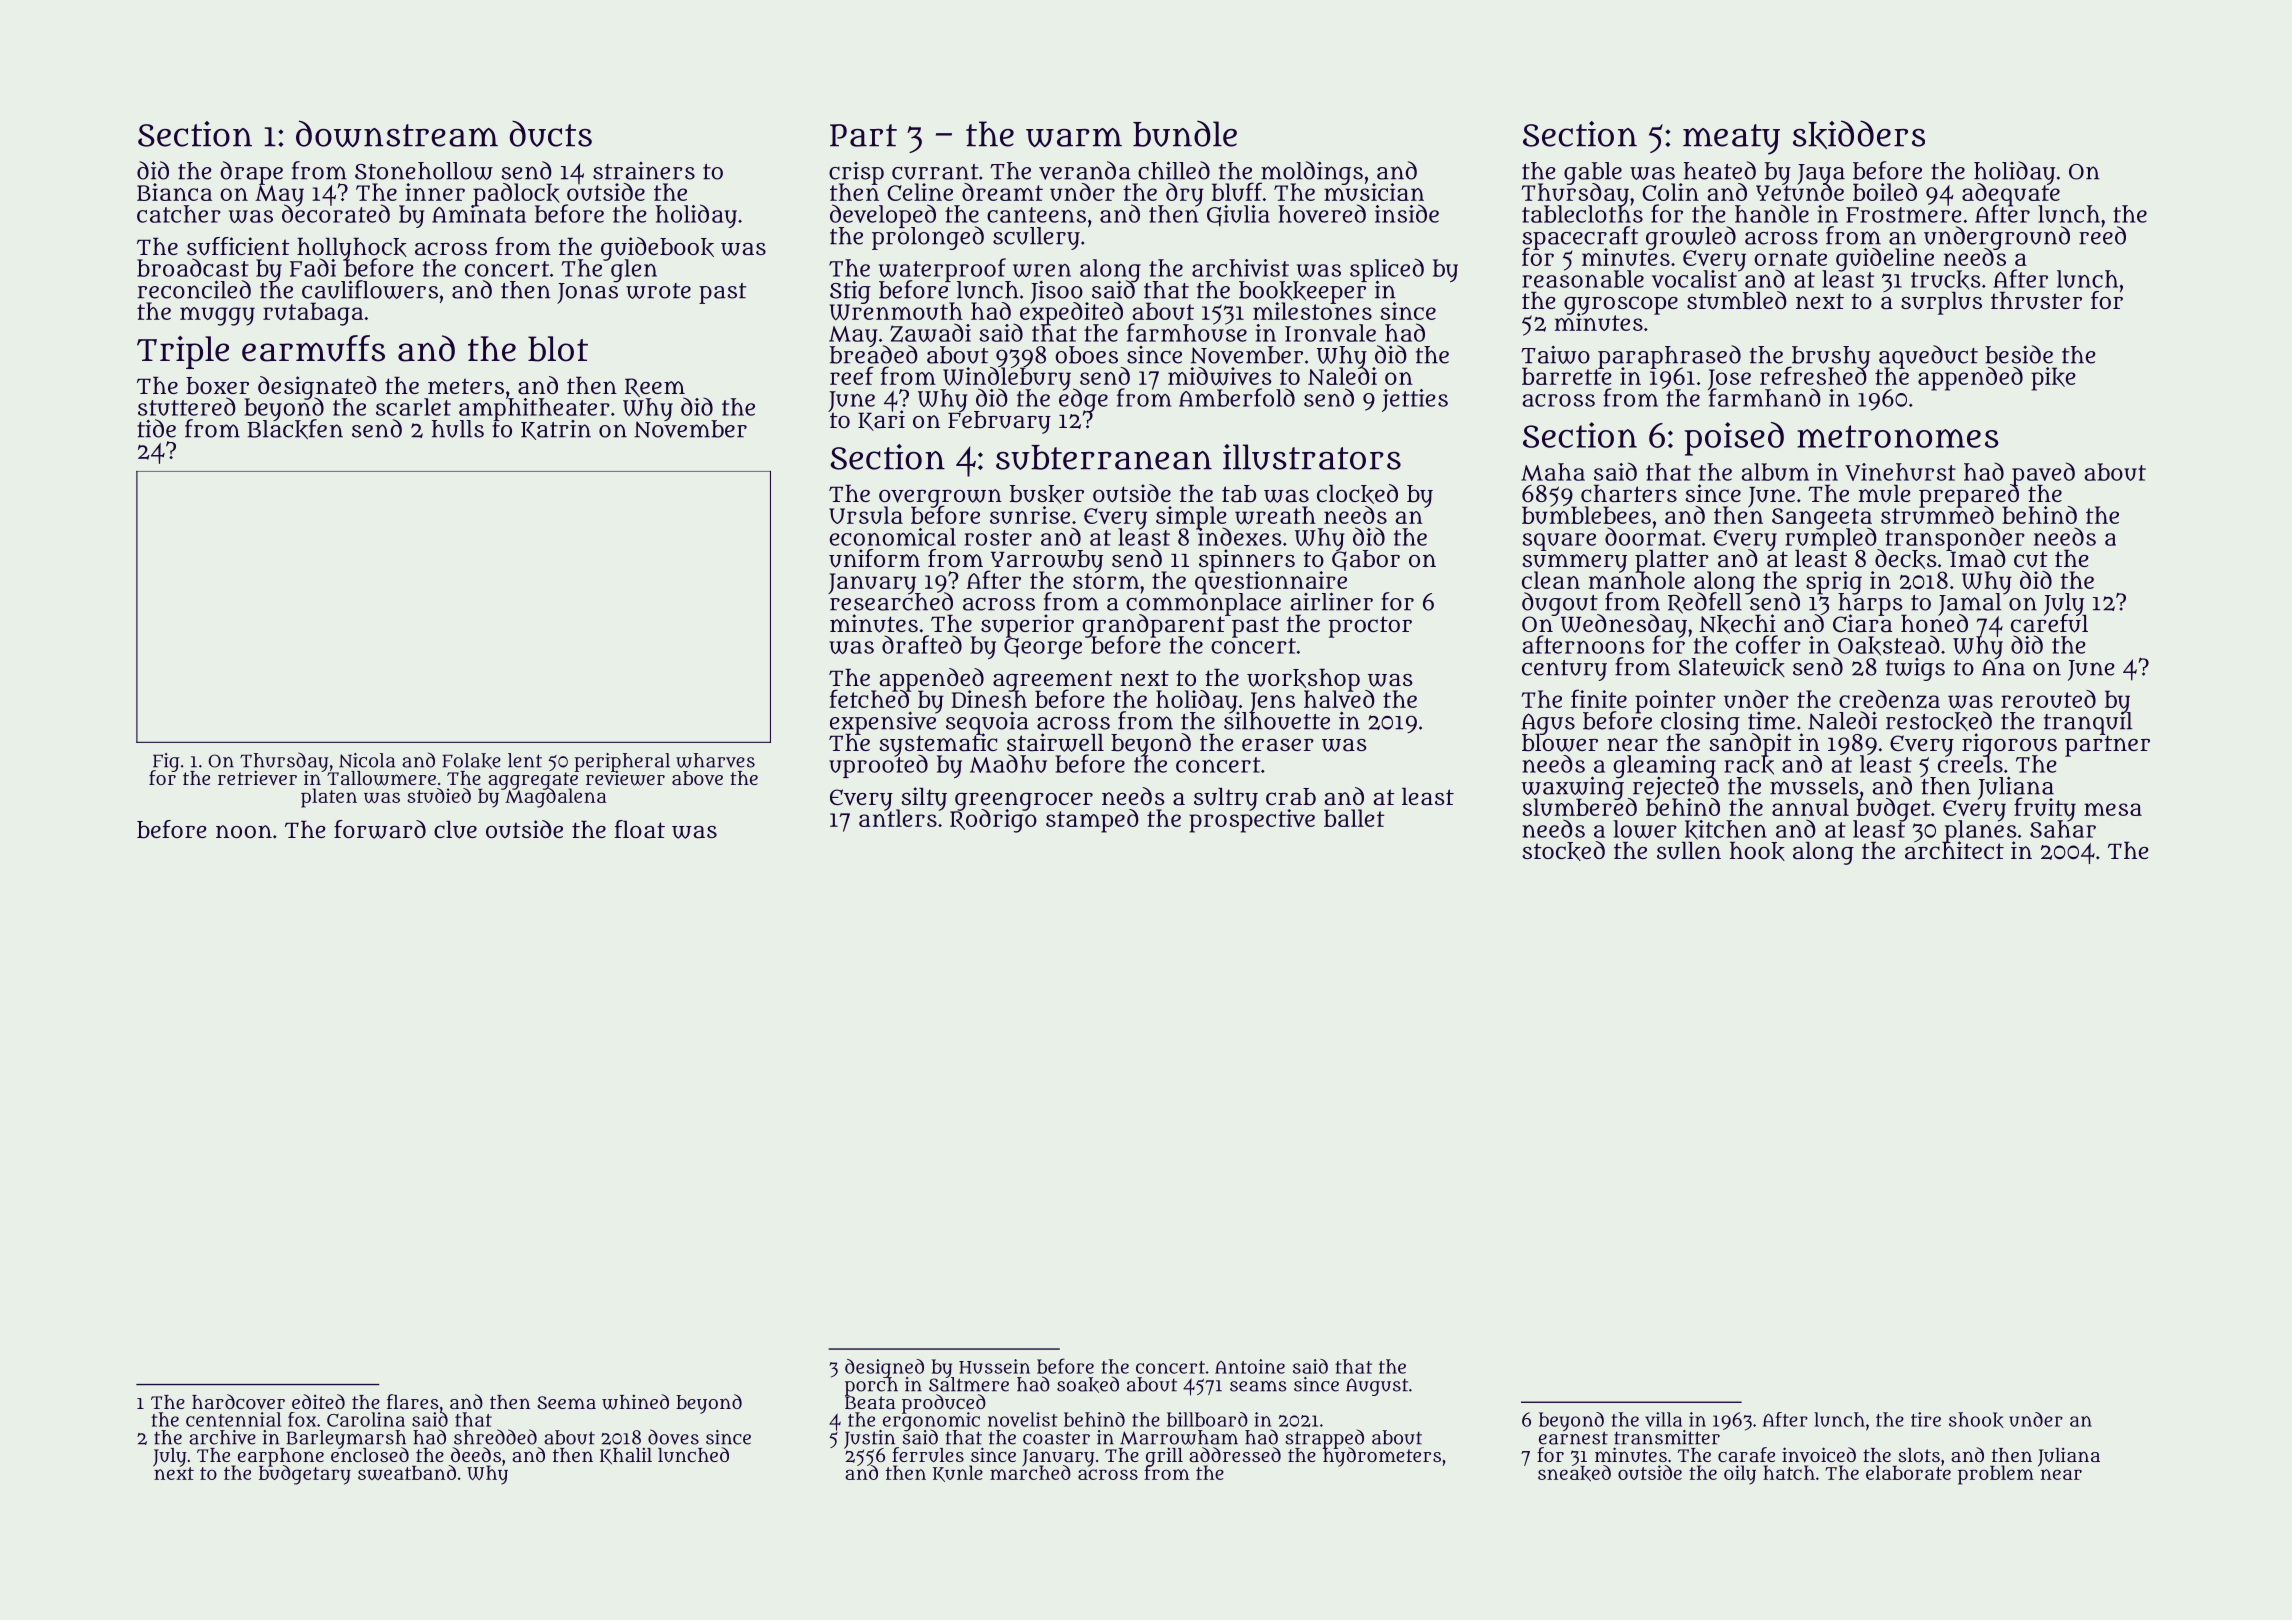 This page has width=2292, height=1620. What do you see at coordinates (935, 172) in the page?
I see `currant` at bounding box center [935, 172].
